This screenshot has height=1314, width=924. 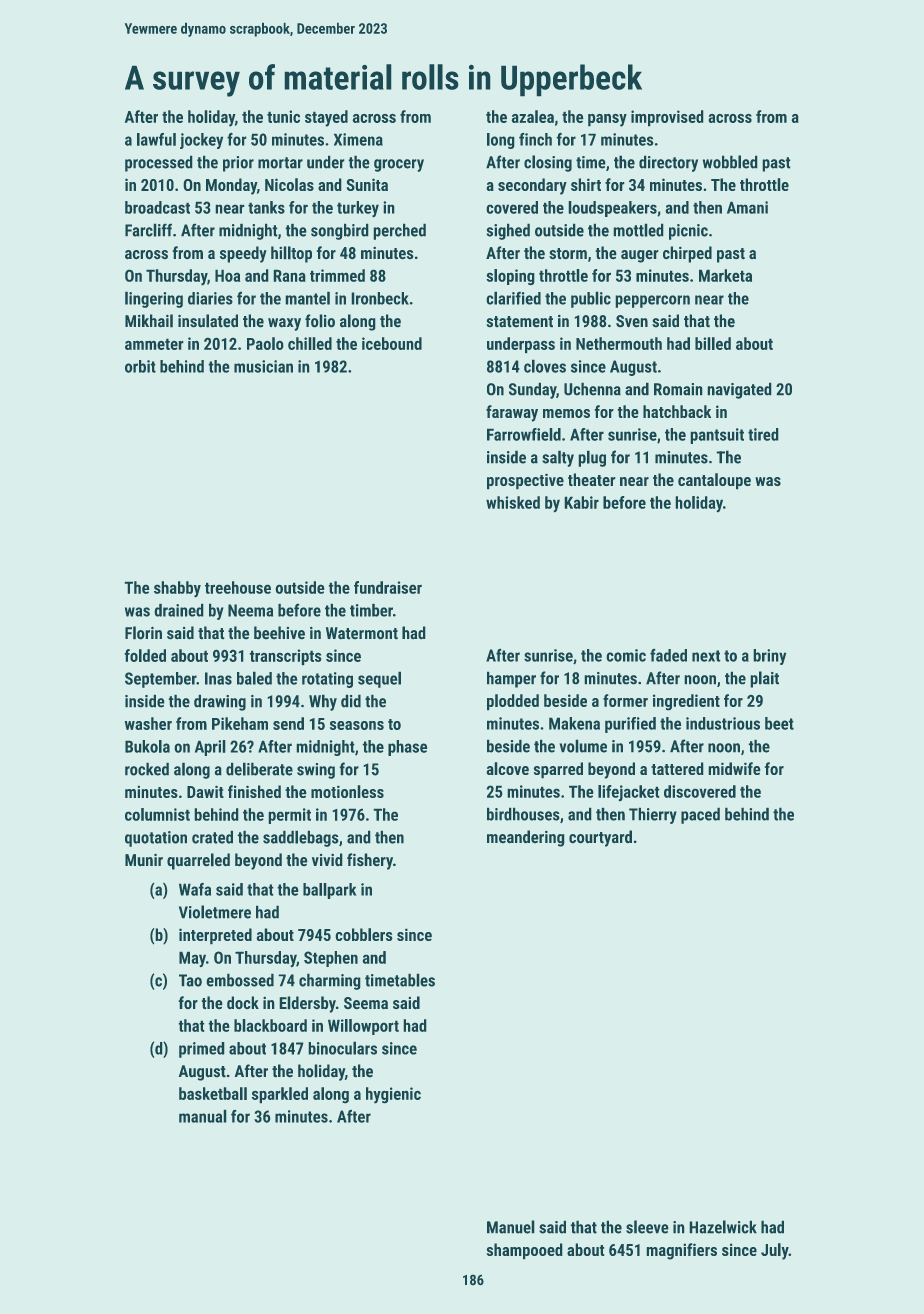 What do you see at coordinates (215, 936) in the screenshot?
I see `interpreted` at bounding box center [215, 936].
